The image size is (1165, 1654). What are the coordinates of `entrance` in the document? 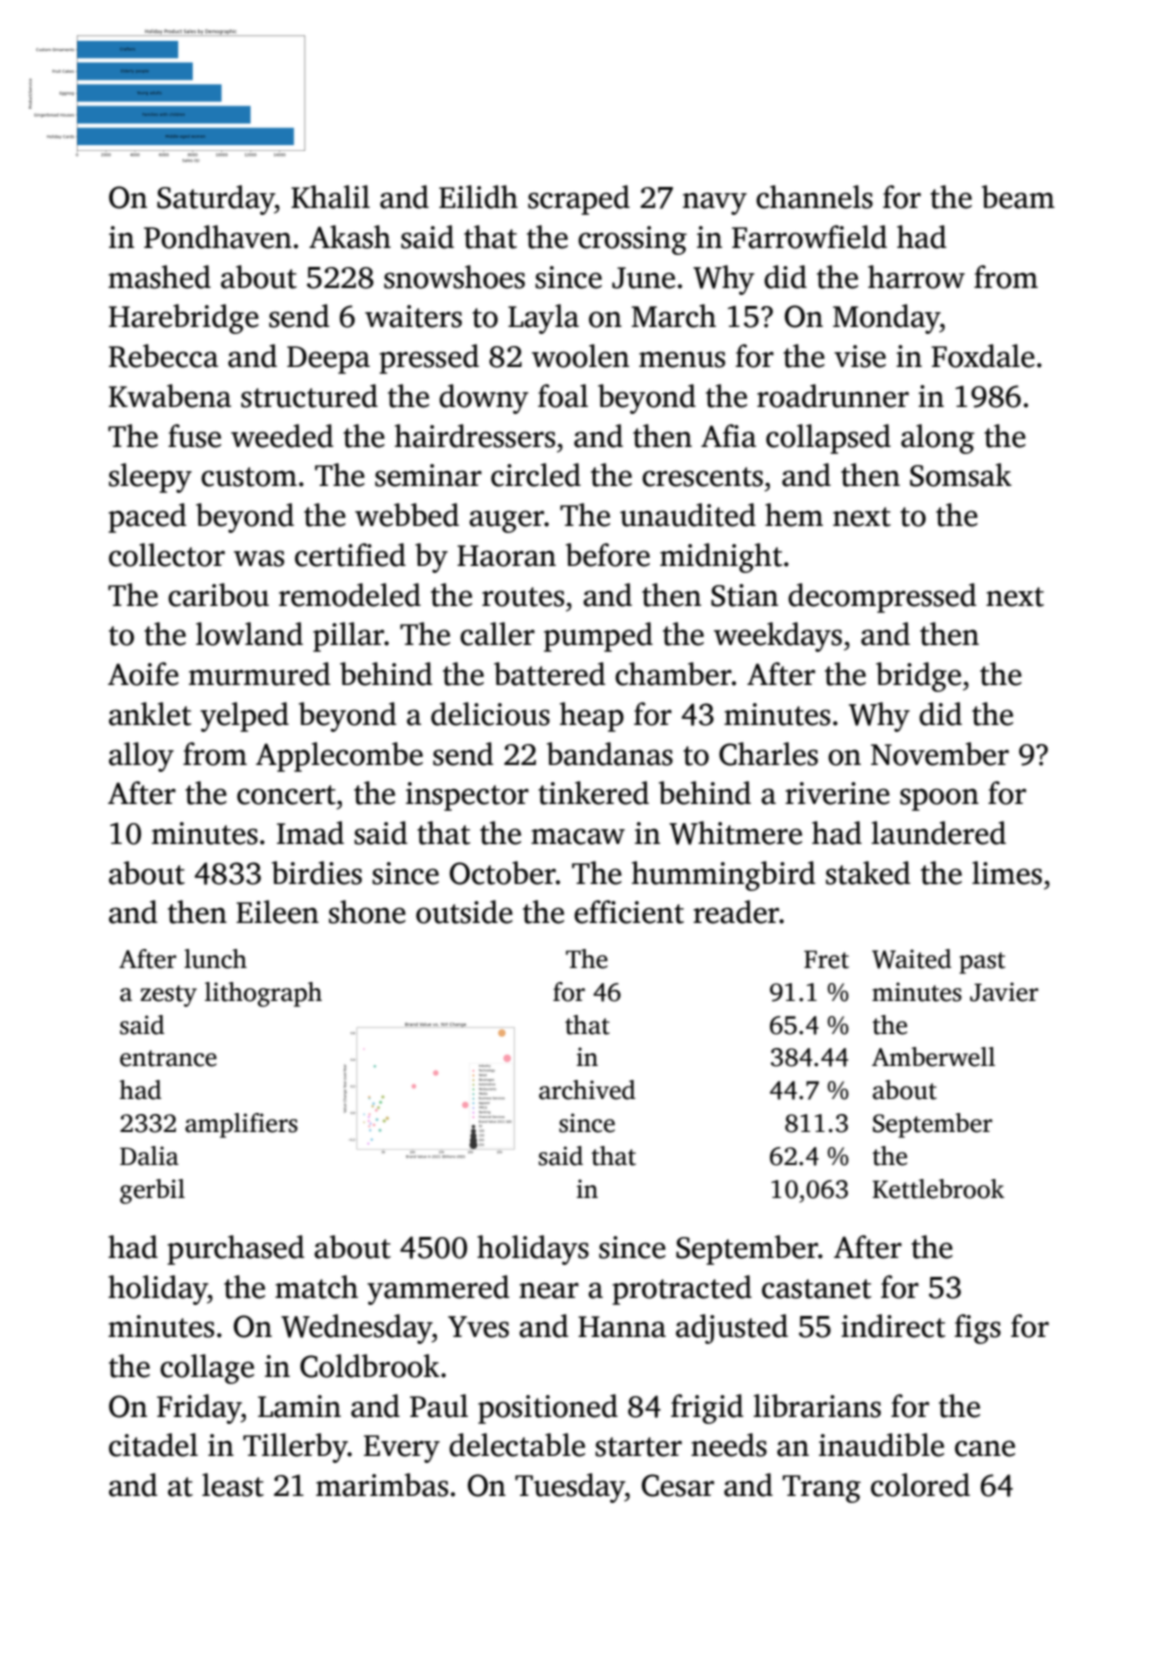 It's located at (168, 1058).
